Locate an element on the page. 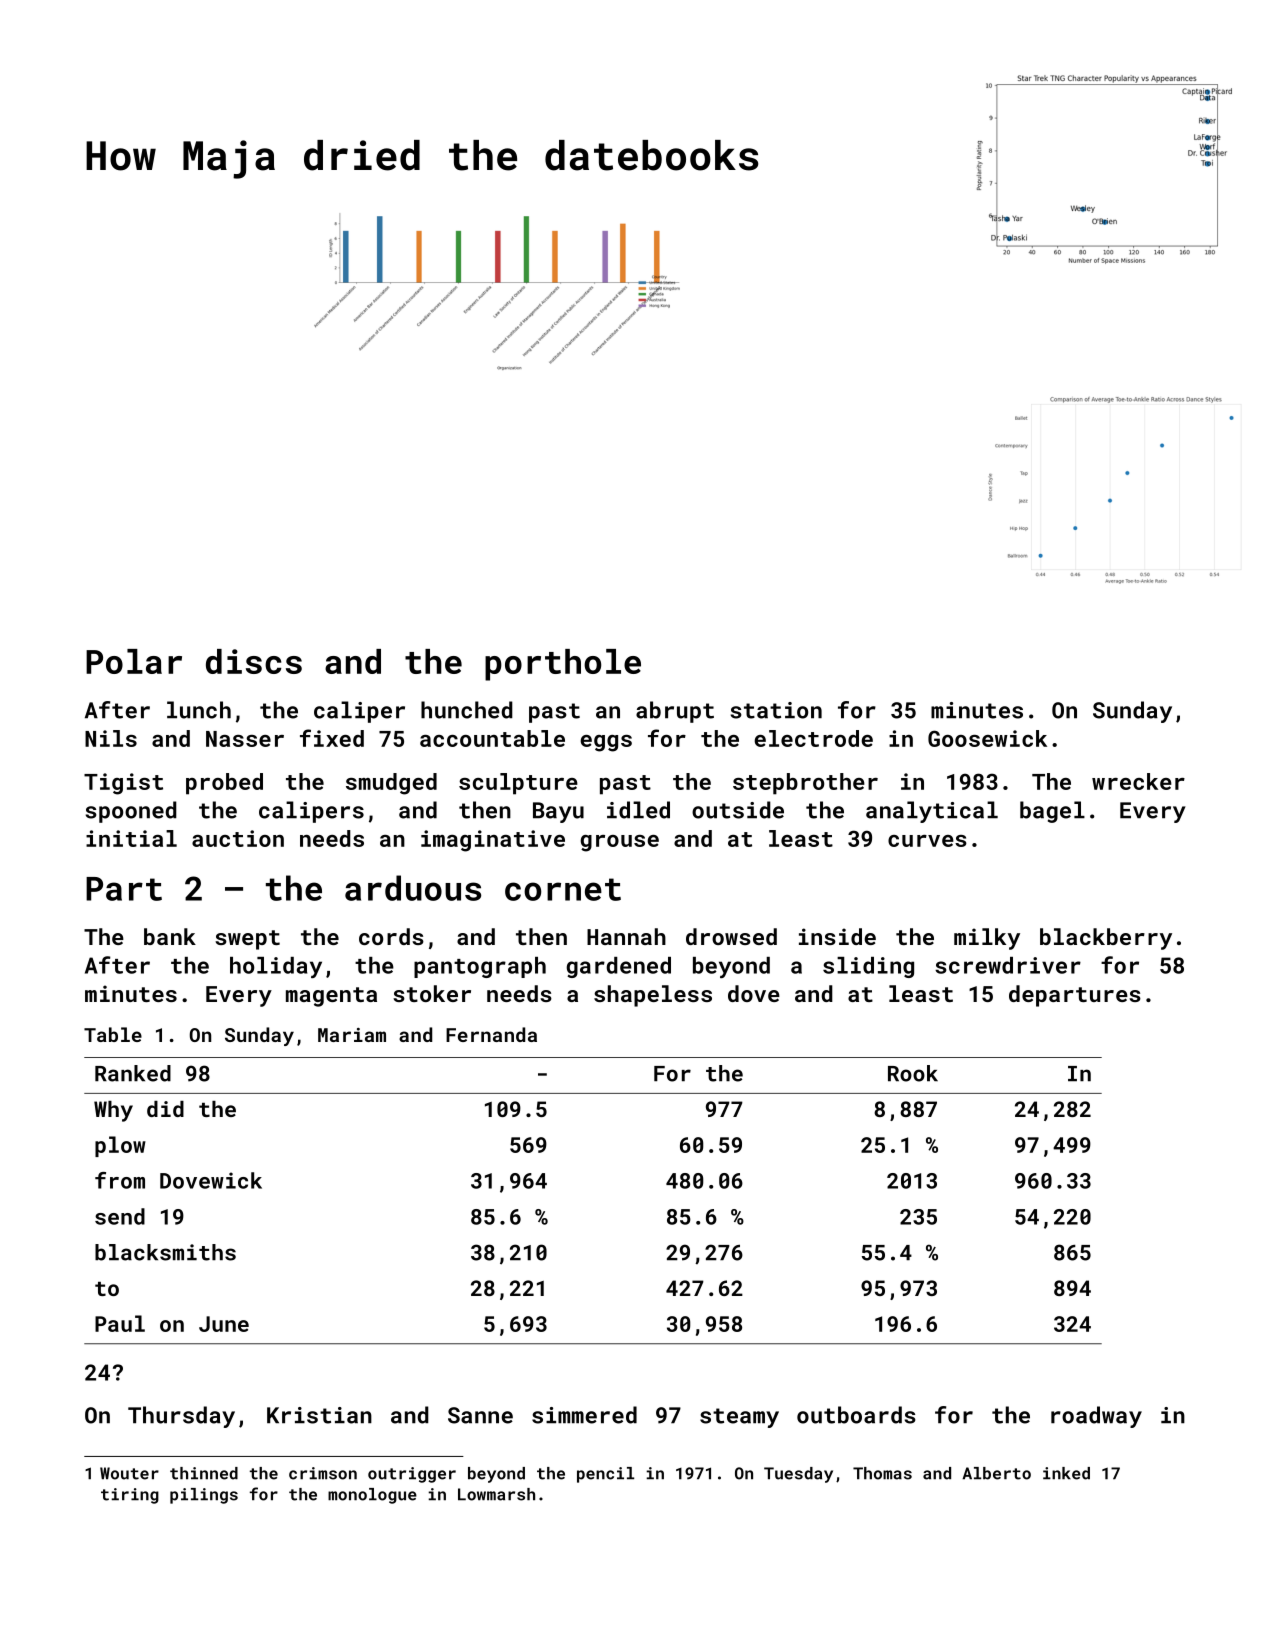 The width and height of the page is (1270, 1643). Paul is located at coordinates (120, 1323).
